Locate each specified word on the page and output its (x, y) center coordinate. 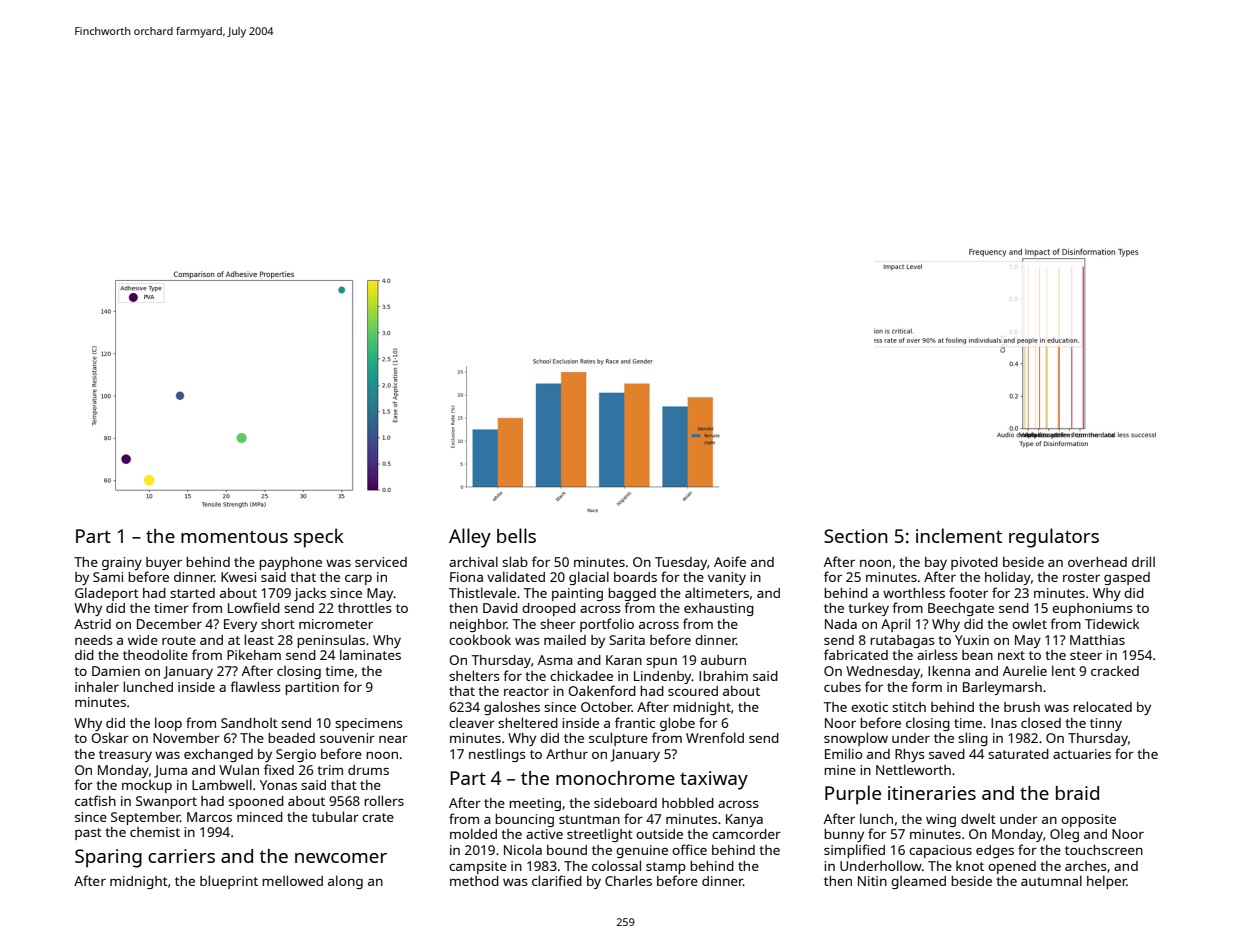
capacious (940, 851)
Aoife (730, 561)
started (192, 593)
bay (936, 563)
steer (1086, 655)
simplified (854, 851)
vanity (727, 578)
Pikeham (254, 654)
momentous (234, 536)
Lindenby (663, 677)
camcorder (746, 834)
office (689, 849)
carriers (181, 856)
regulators (1054, 538)
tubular (335, 816)
